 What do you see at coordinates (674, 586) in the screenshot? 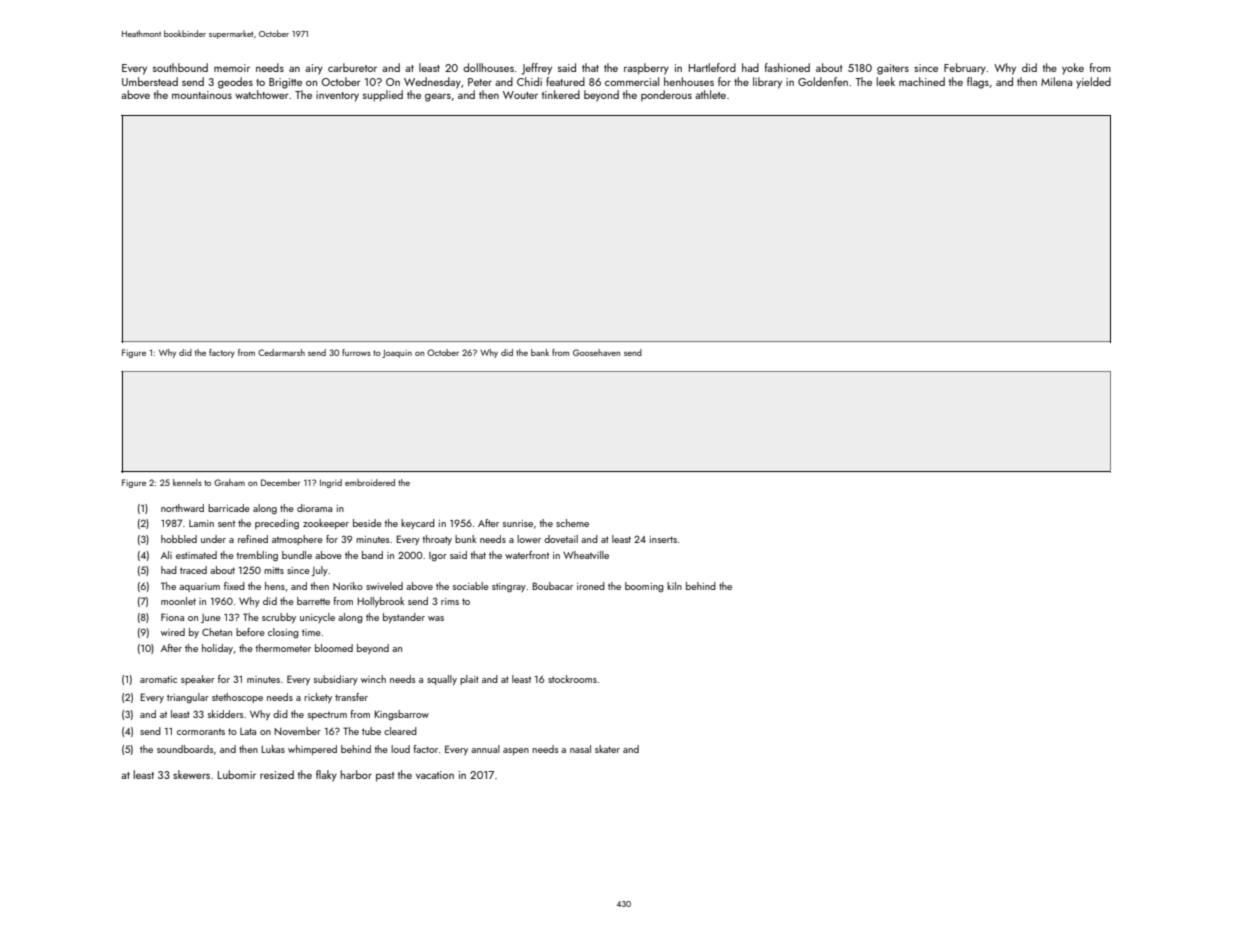
I see `kiln` at bounding box center [674, 586].
